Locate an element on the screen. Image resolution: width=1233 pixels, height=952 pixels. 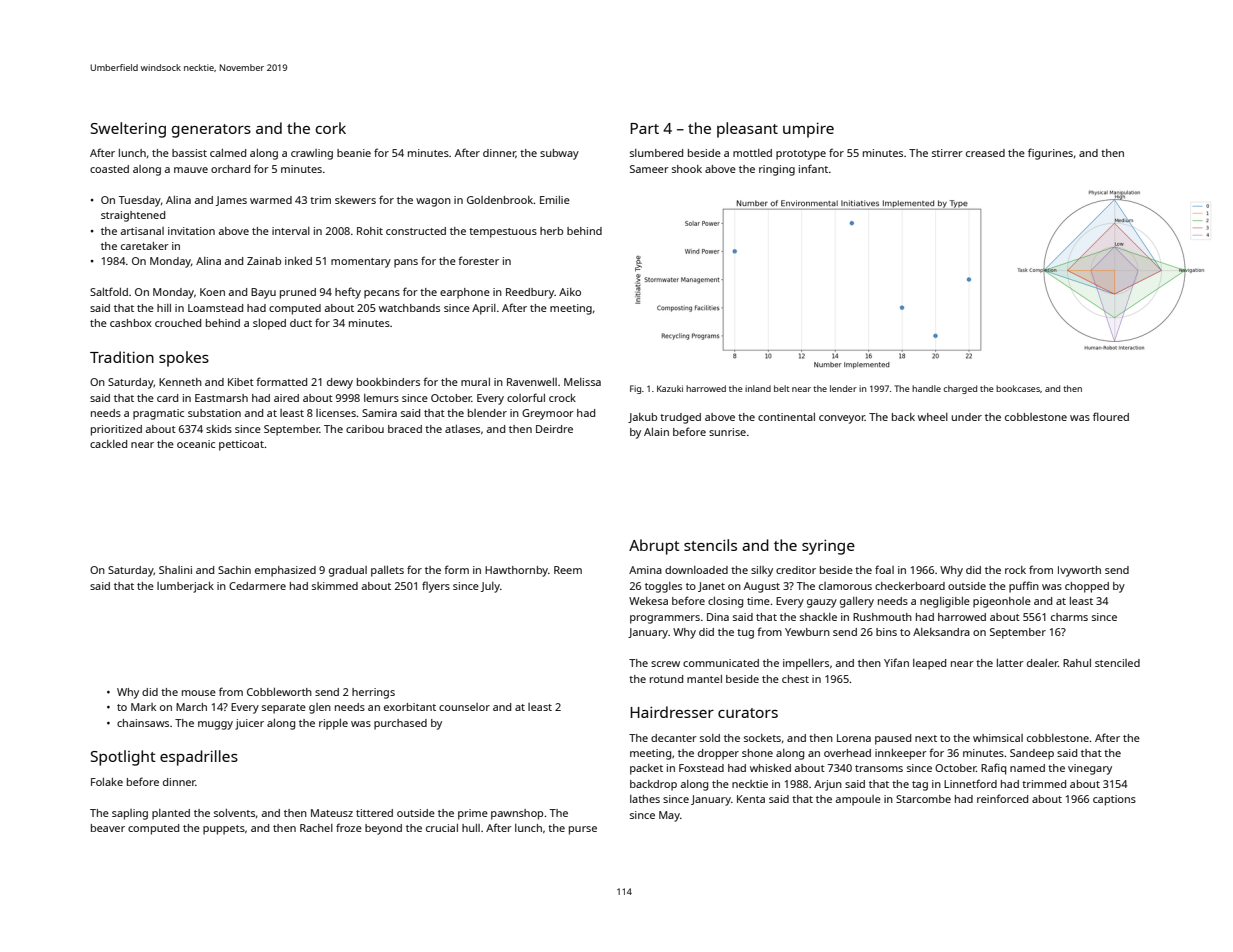
caribou is located at coordinates (365, 429).
